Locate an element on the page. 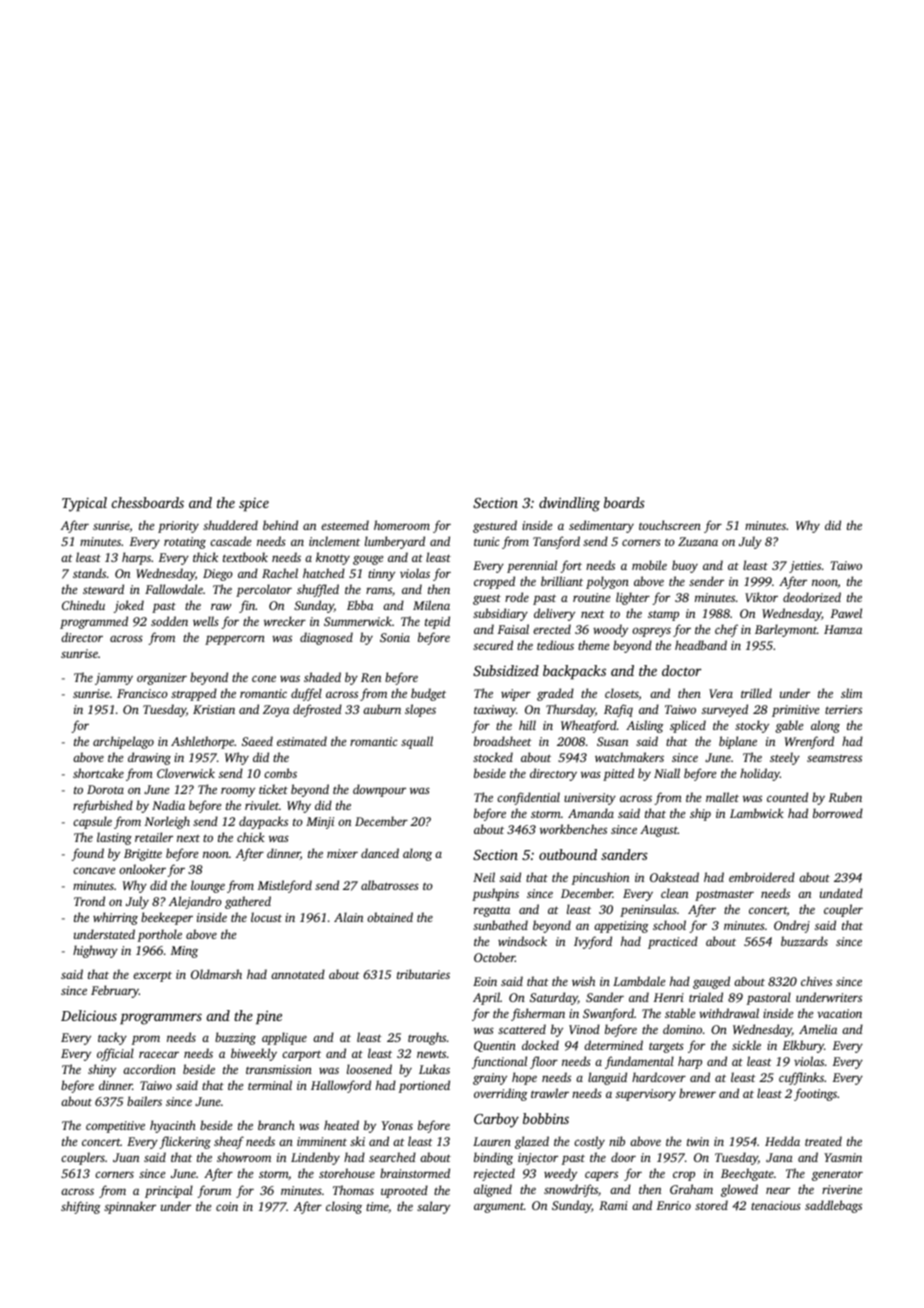  pitted is located at coordinates (618, 774).
